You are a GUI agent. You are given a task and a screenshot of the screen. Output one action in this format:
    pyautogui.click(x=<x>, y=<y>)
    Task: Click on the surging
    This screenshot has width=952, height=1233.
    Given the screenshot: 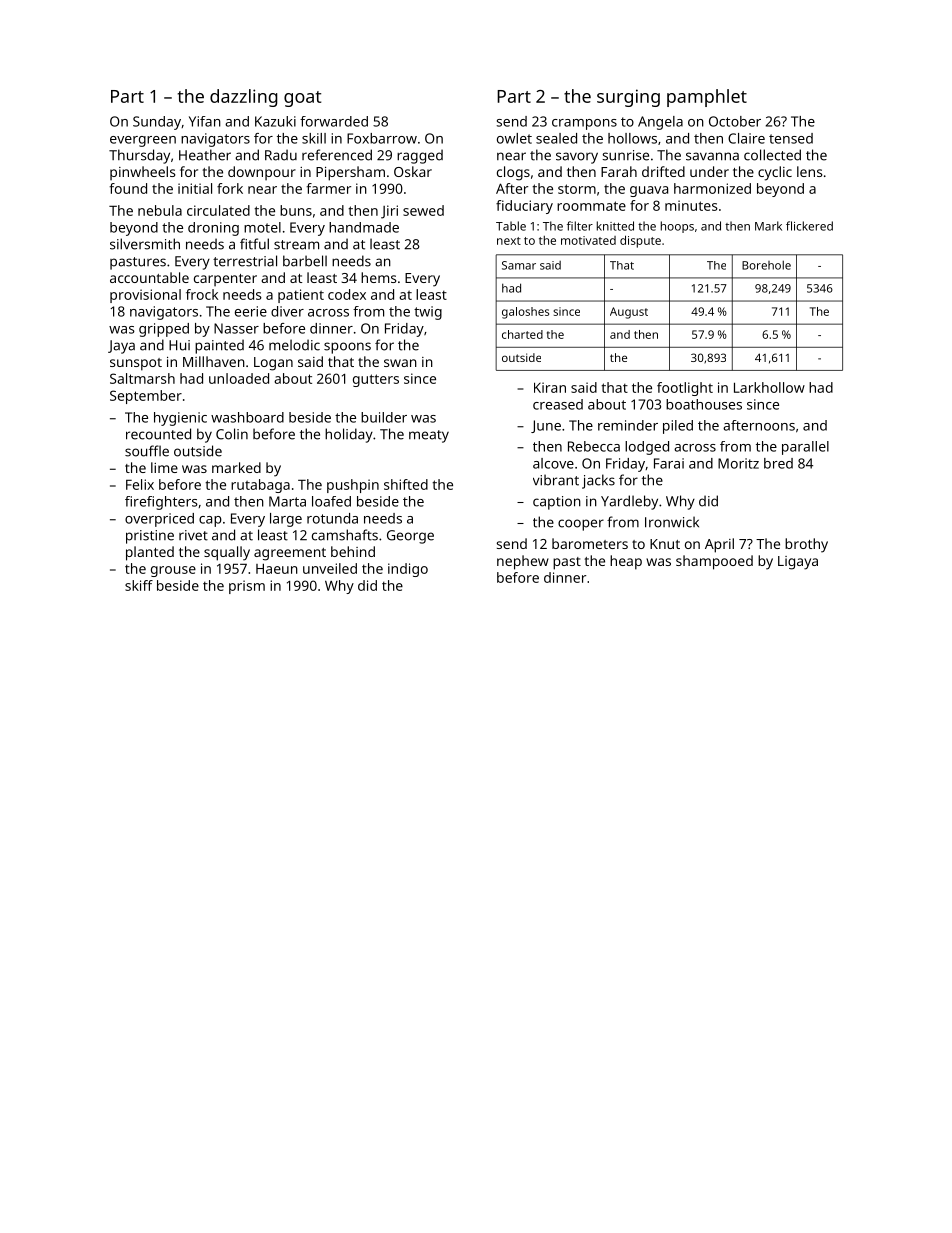 What is the action you would take?
    pyautogui.click(x=628, y=98)
